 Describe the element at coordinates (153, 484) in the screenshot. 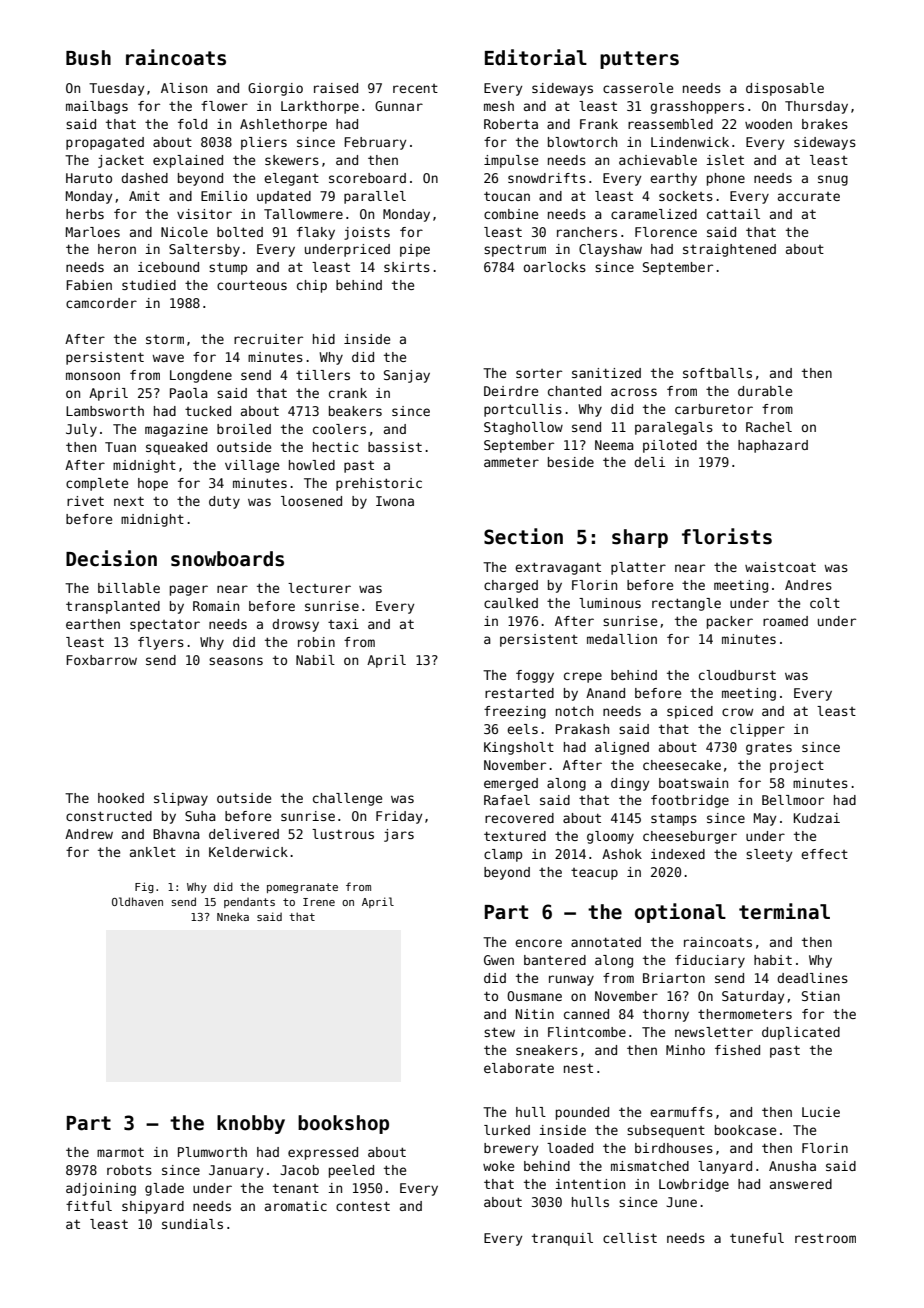

I see `hope` at that location.
